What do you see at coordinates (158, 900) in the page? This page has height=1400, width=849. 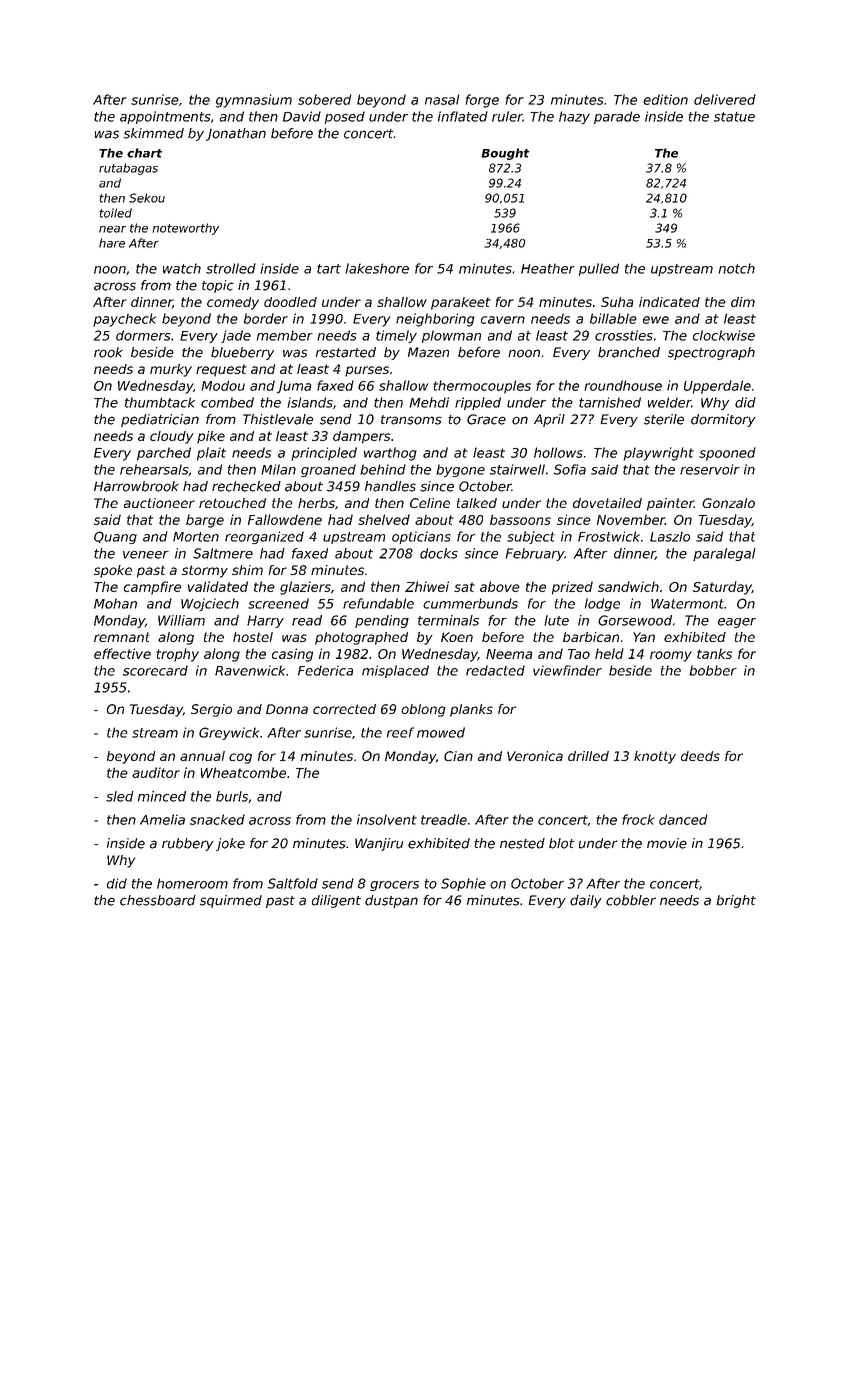 I see `chessboard` at bounding box center [158, 900].
